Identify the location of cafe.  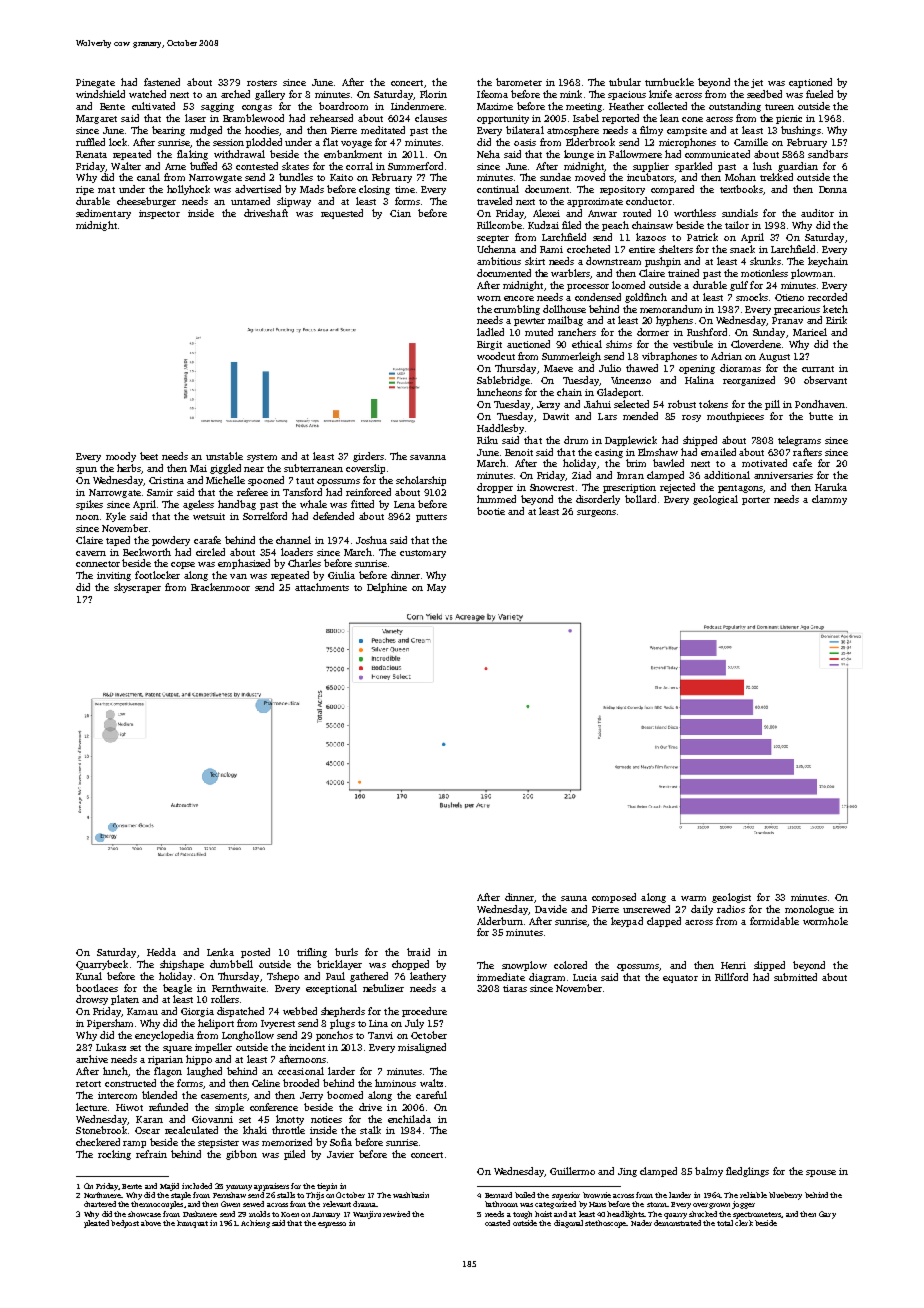
(802, 463).
